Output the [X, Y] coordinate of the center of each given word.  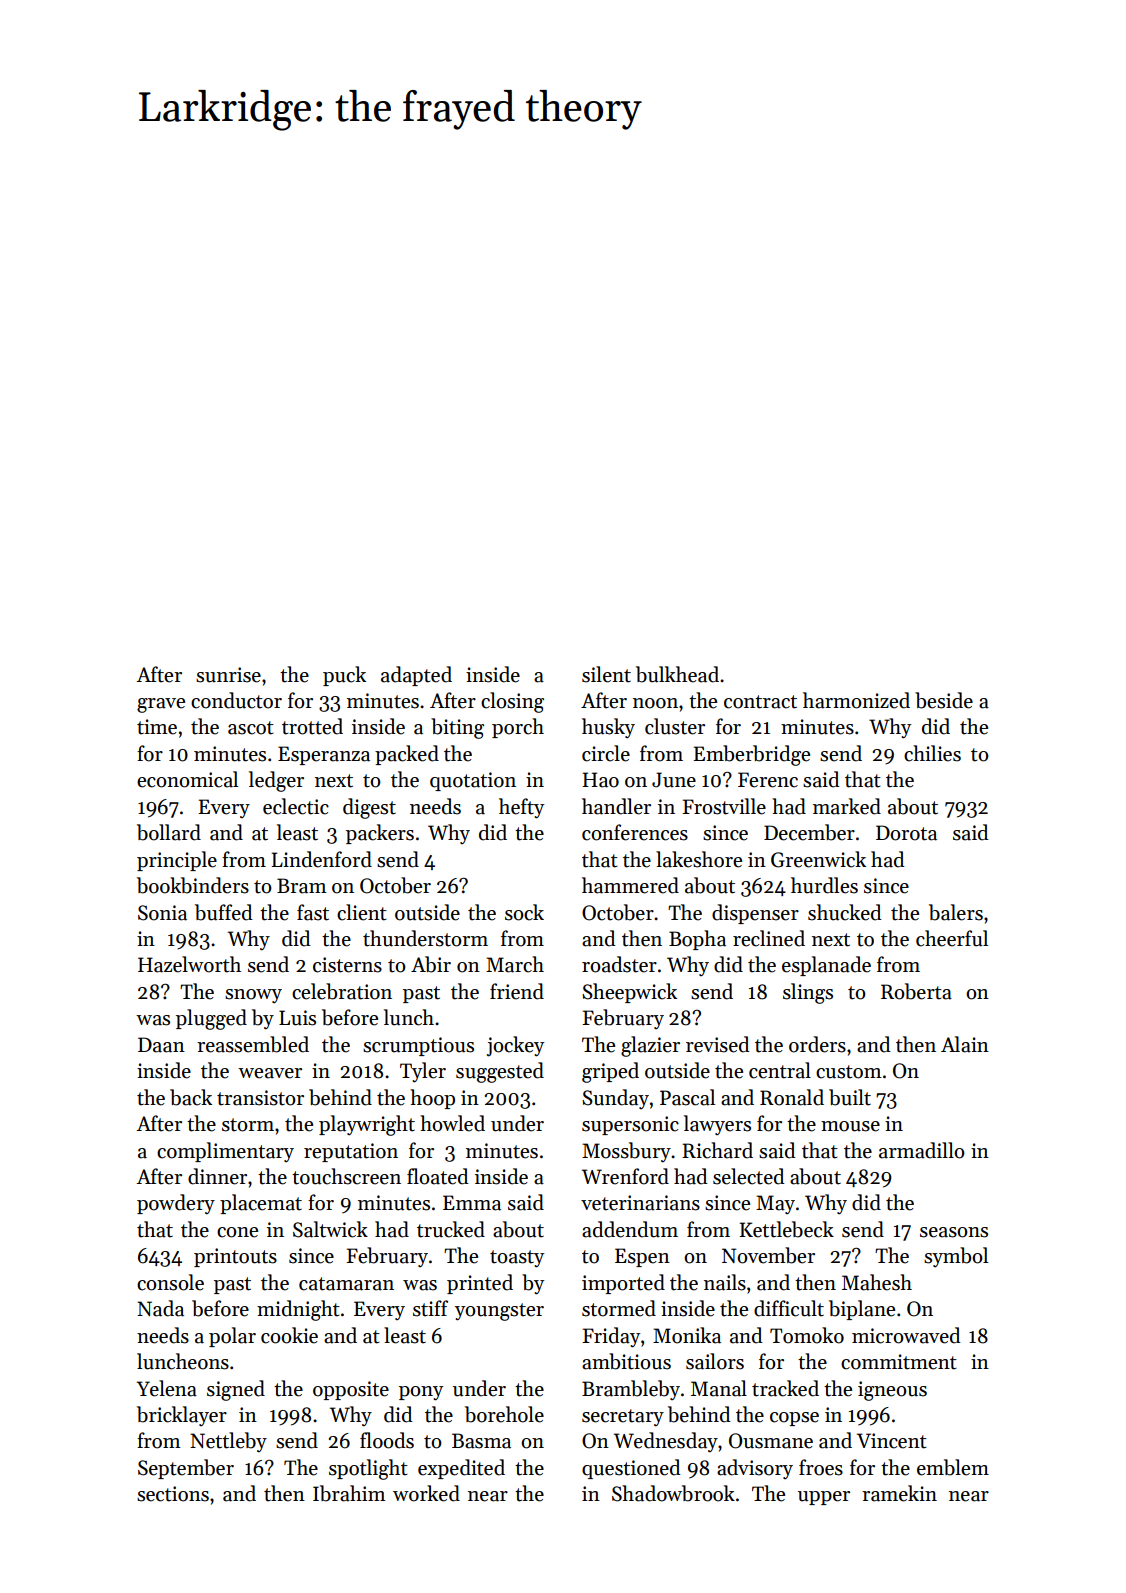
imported [623, 1284]
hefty [521, 808]
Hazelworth [189, 964]
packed [407, 755]
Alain [965, 1044]
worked [426, 1493]
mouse [850, 1126]
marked [847, 806]
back [191, 1097]
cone [237, 1232]
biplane [862, 1310]
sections [173, 1494]
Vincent [892, 1441]
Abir [431, 964]
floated [438, 1176]
